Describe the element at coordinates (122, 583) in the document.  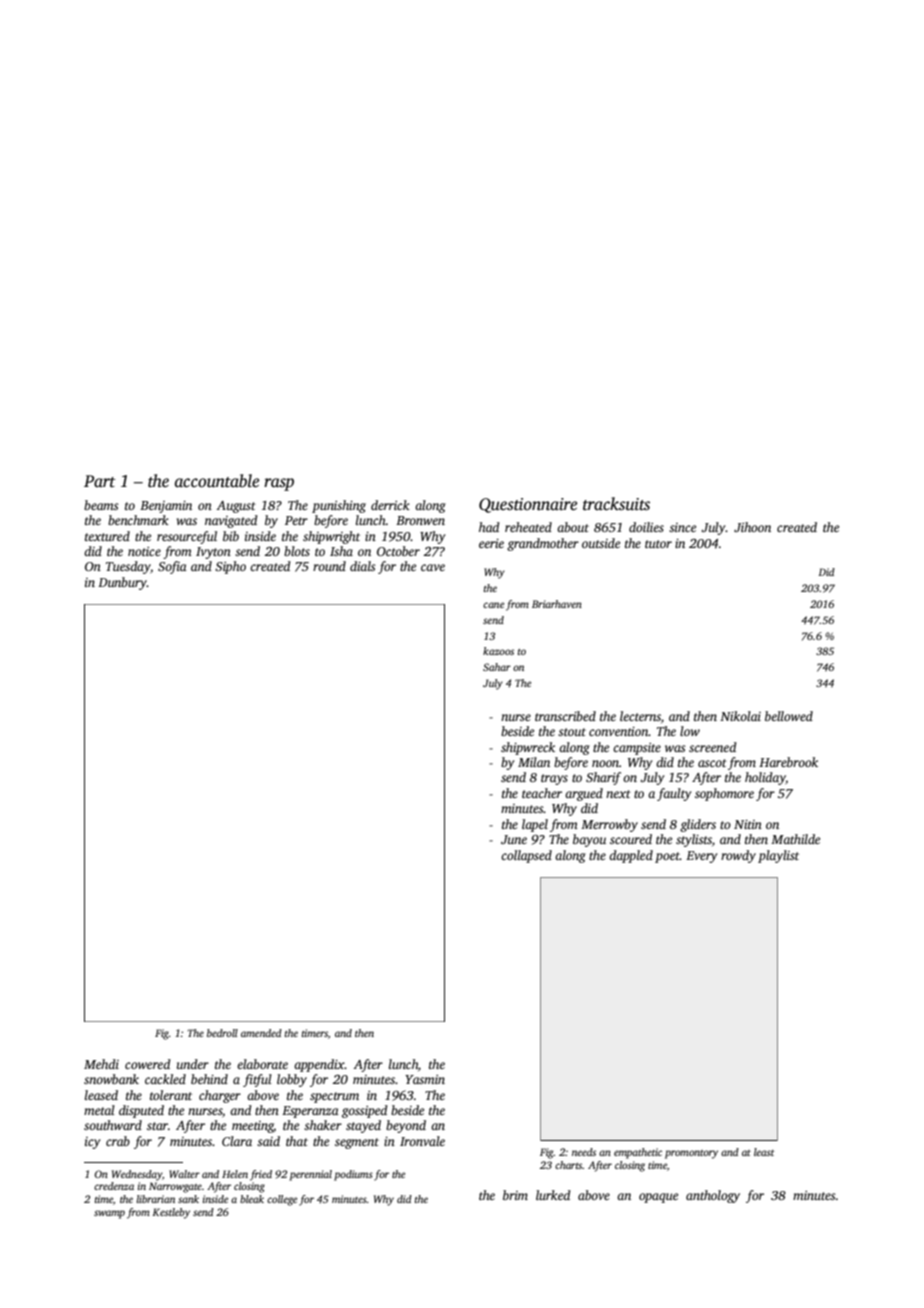
I see `Dunbury` at that location.
